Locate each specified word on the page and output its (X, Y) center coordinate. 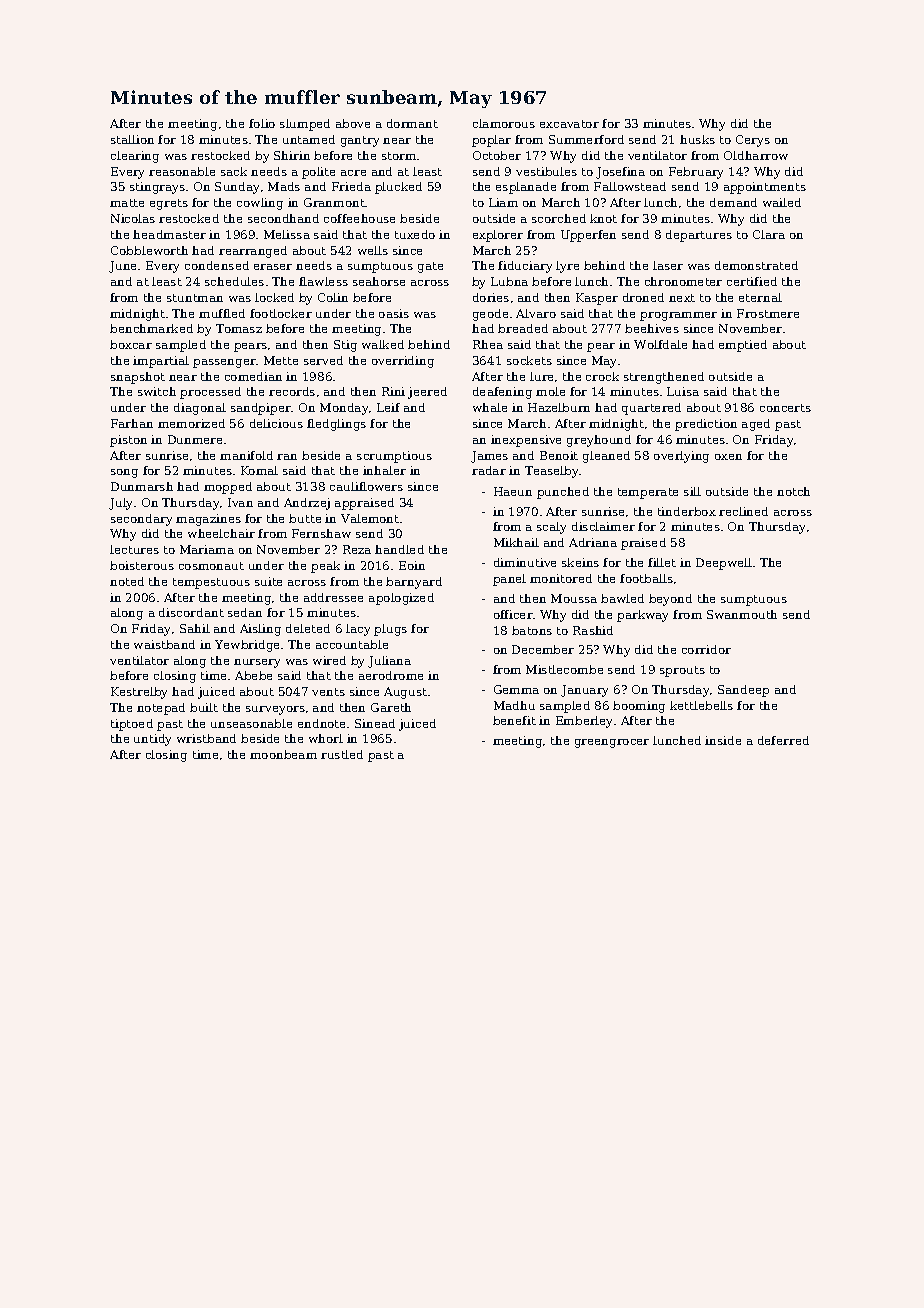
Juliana (389, 662)
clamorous (504, 123)
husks (697, 139)
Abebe (253, 675)
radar (489, 470)
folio (262, 123)
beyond (670, 600)
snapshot (138, 378)
